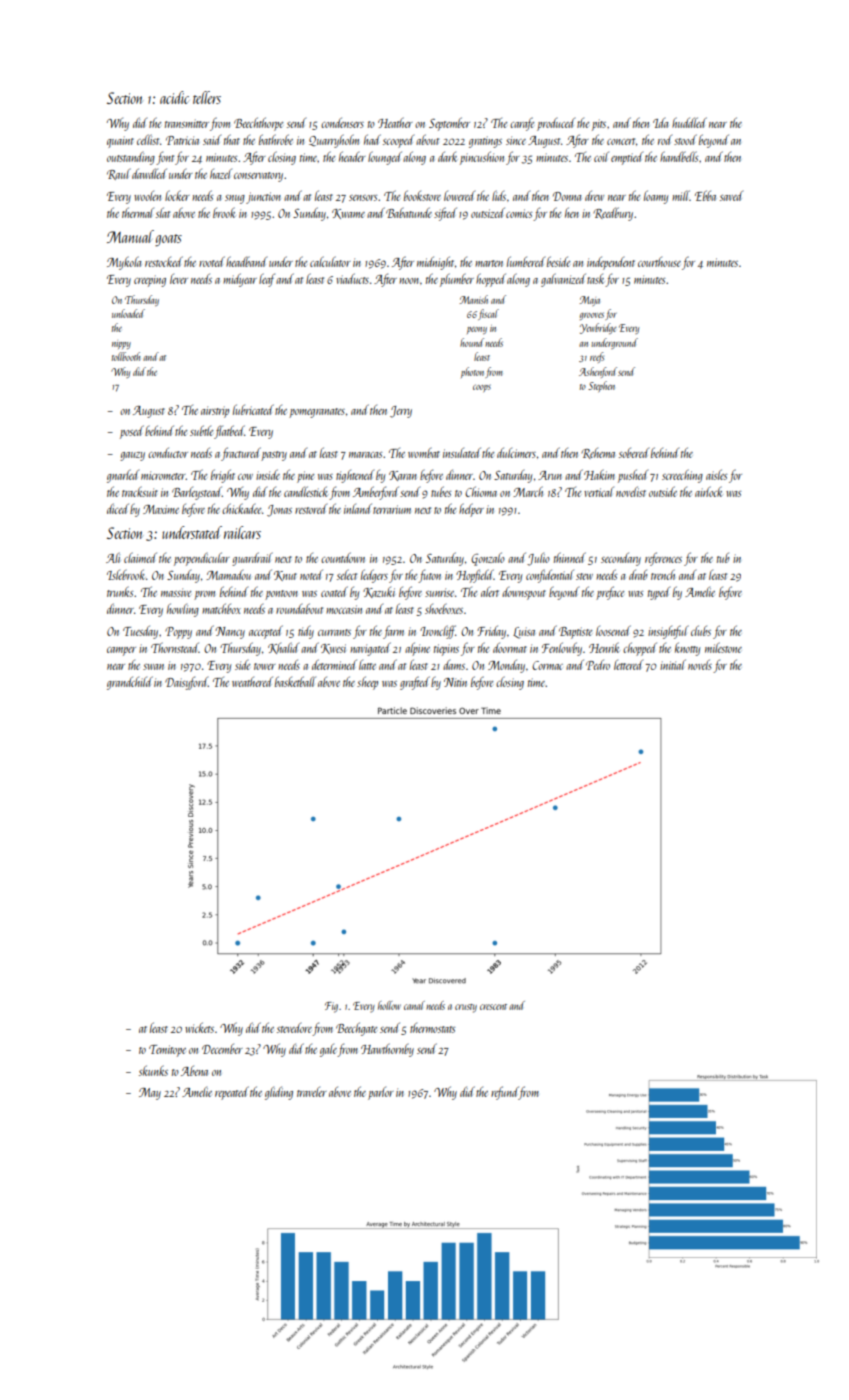 This page has height=1400, width=849. What do you see at coordinates (199, 1027) in the page?
I see `wickets` at bounding box center [199, 1027].
